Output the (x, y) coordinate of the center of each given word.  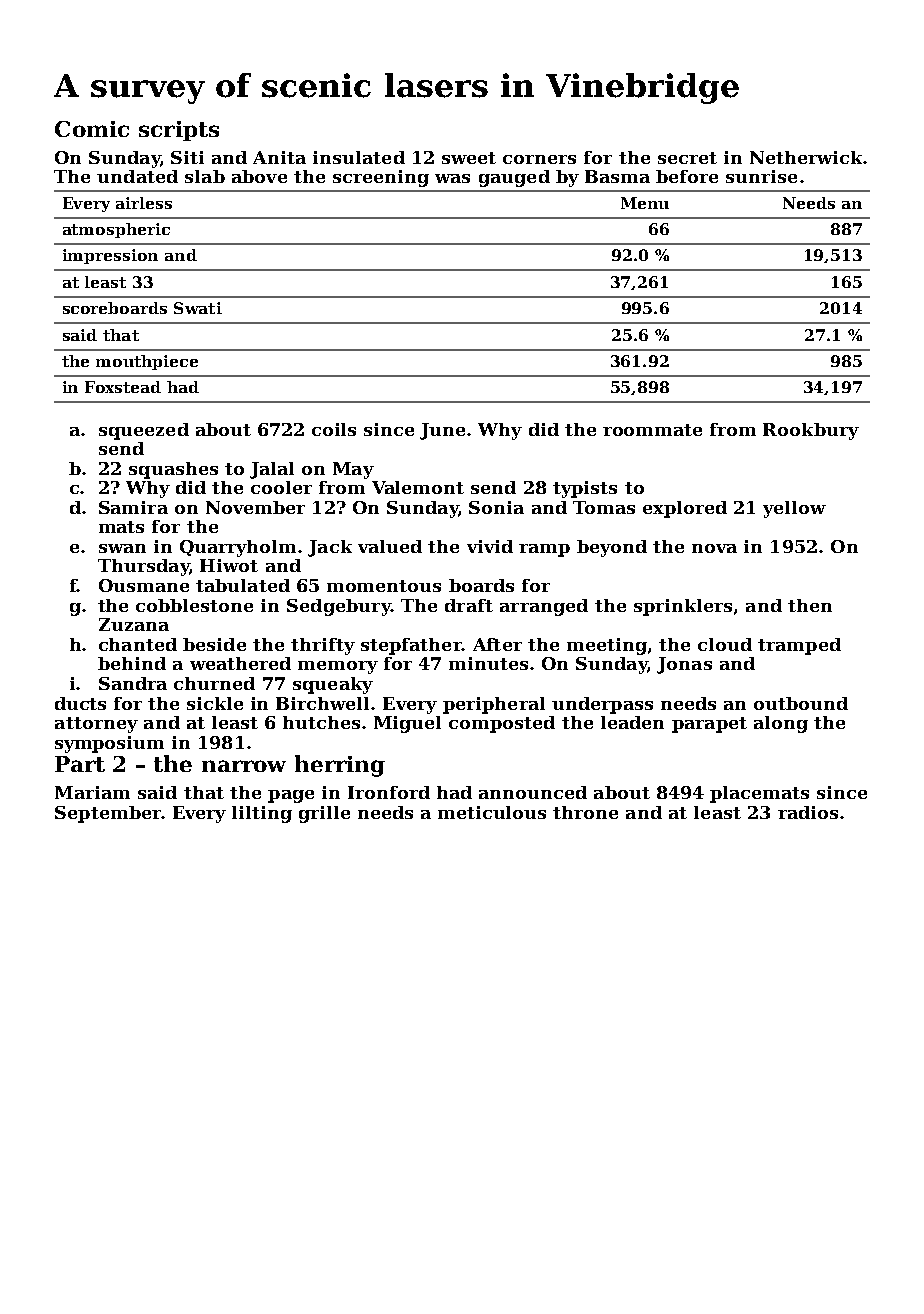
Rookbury (811, 431)
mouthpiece (147, 362)
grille (324, 814)
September (108, 814)
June (442, 431)
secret (687, 158)
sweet (469, 158)
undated (137, 176)
